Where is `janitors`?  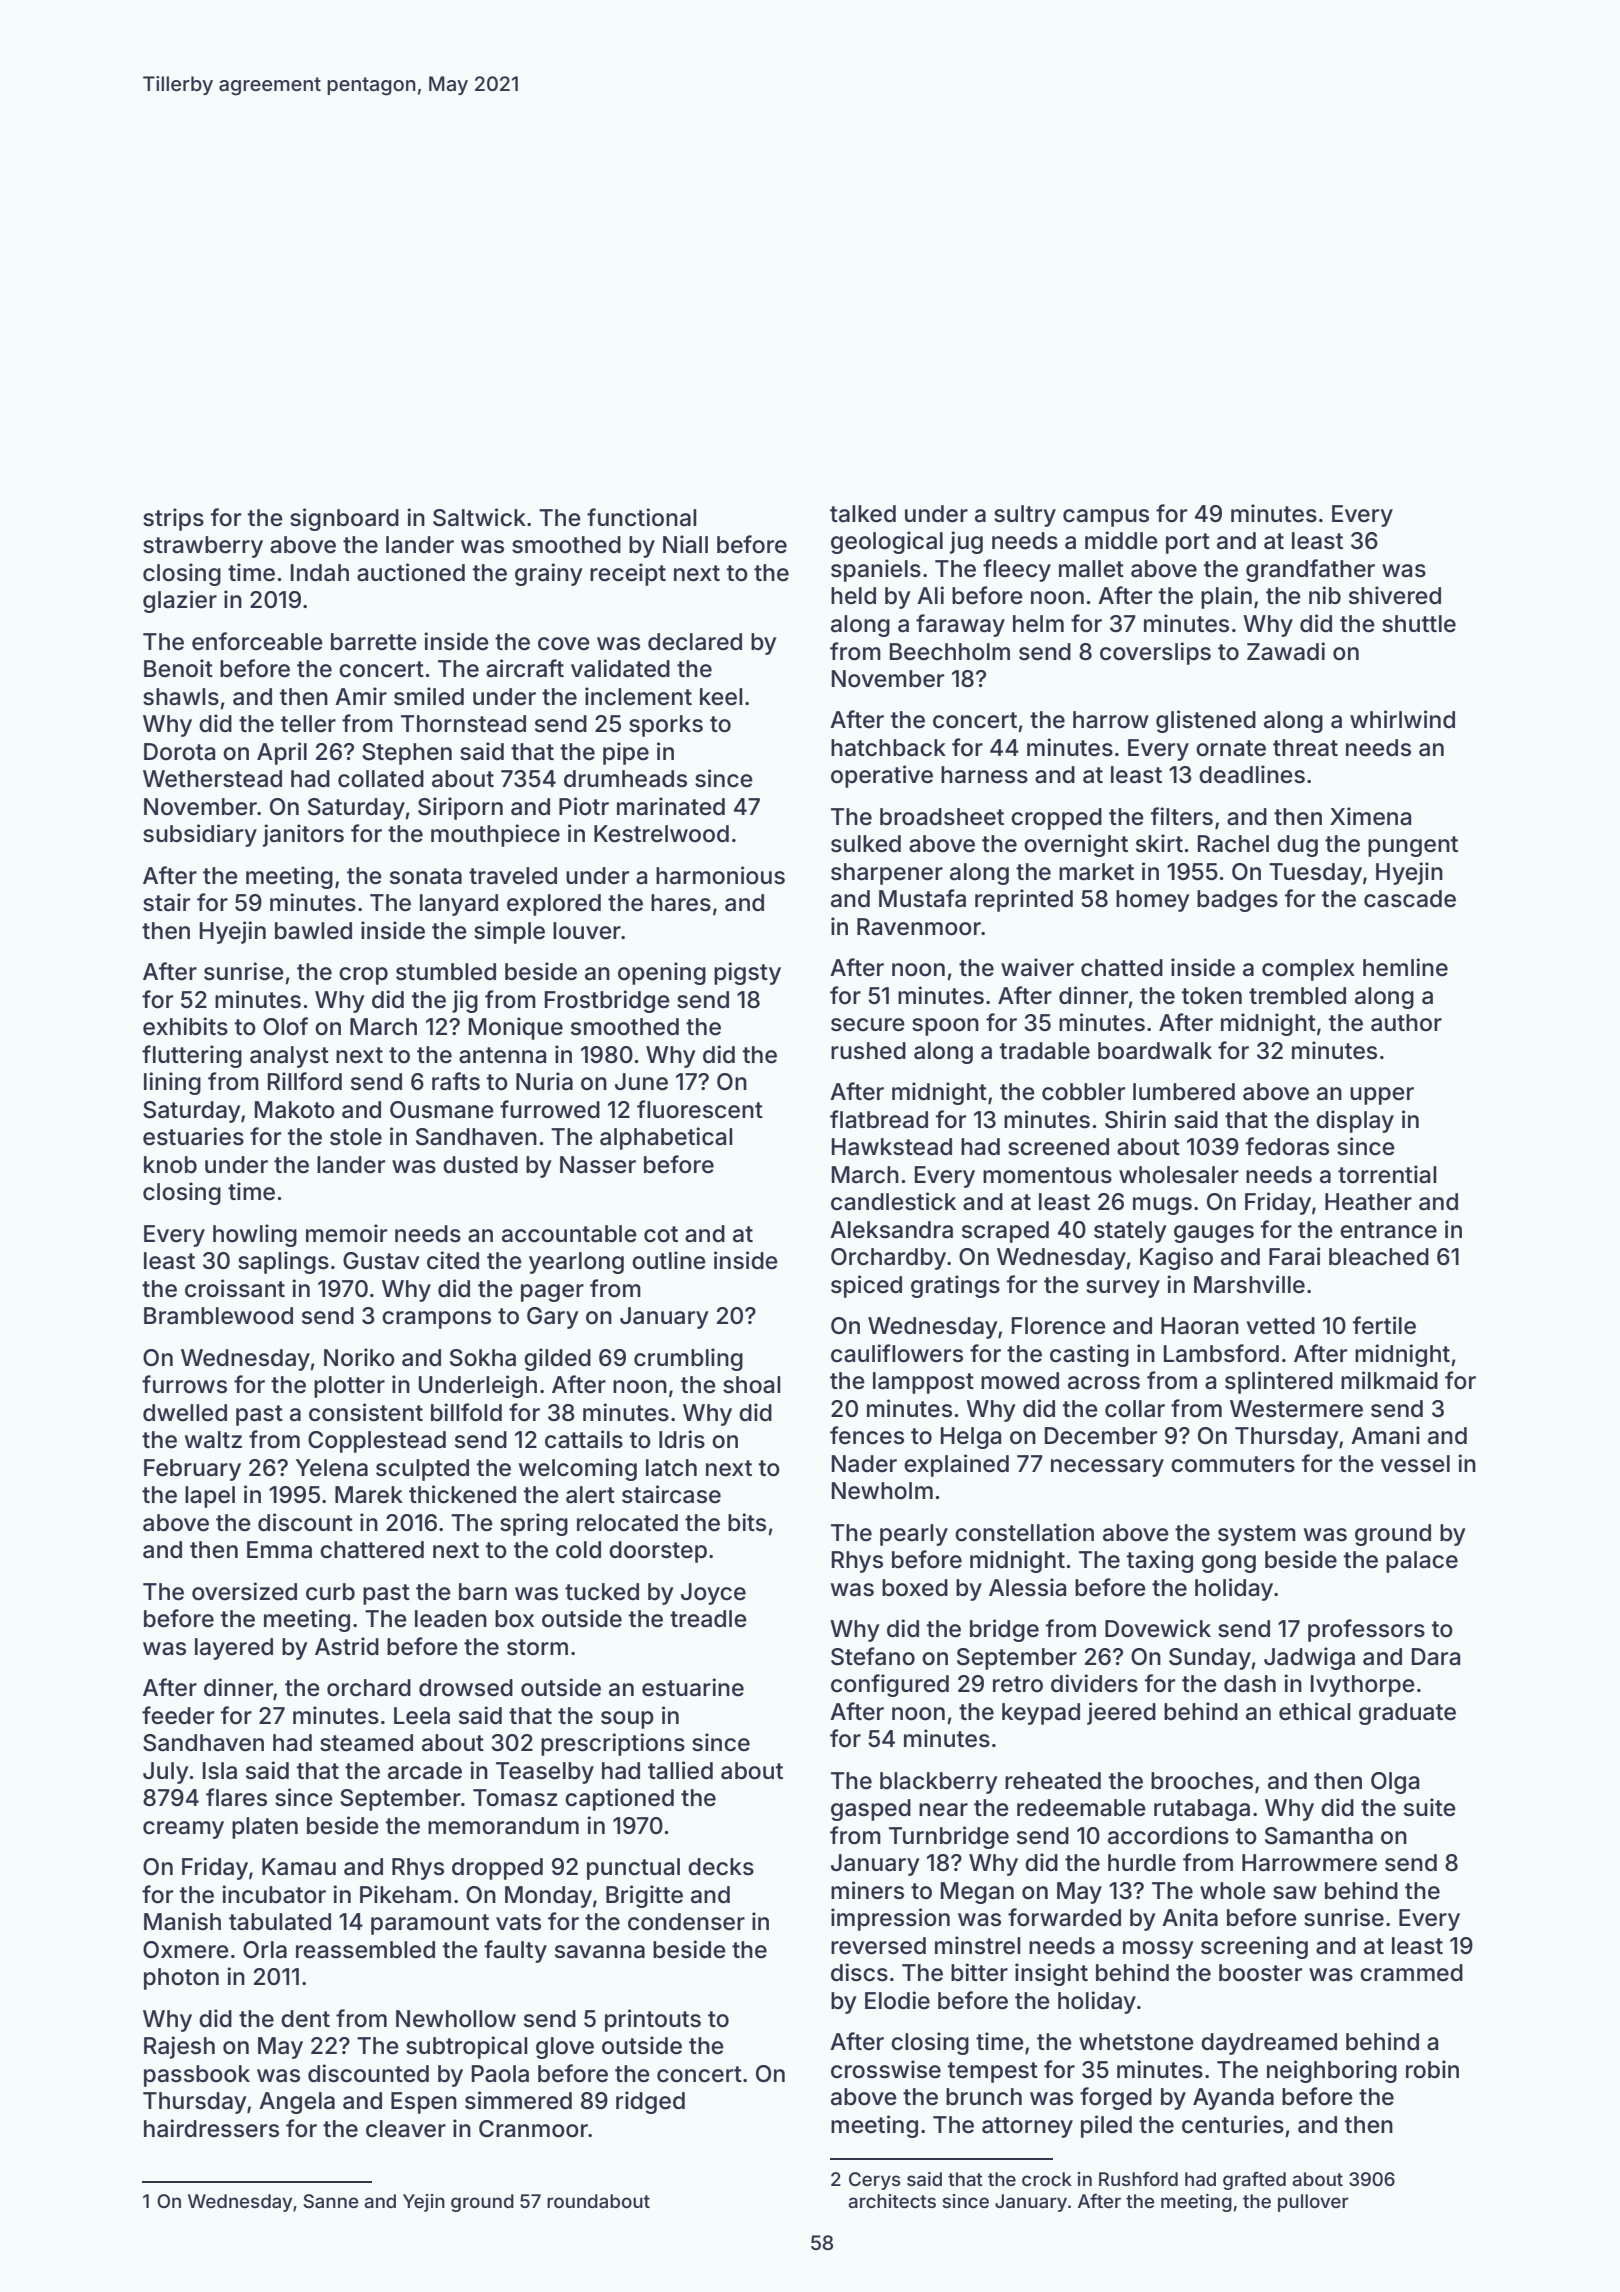
janitors is located at coordinates (303, 835).
